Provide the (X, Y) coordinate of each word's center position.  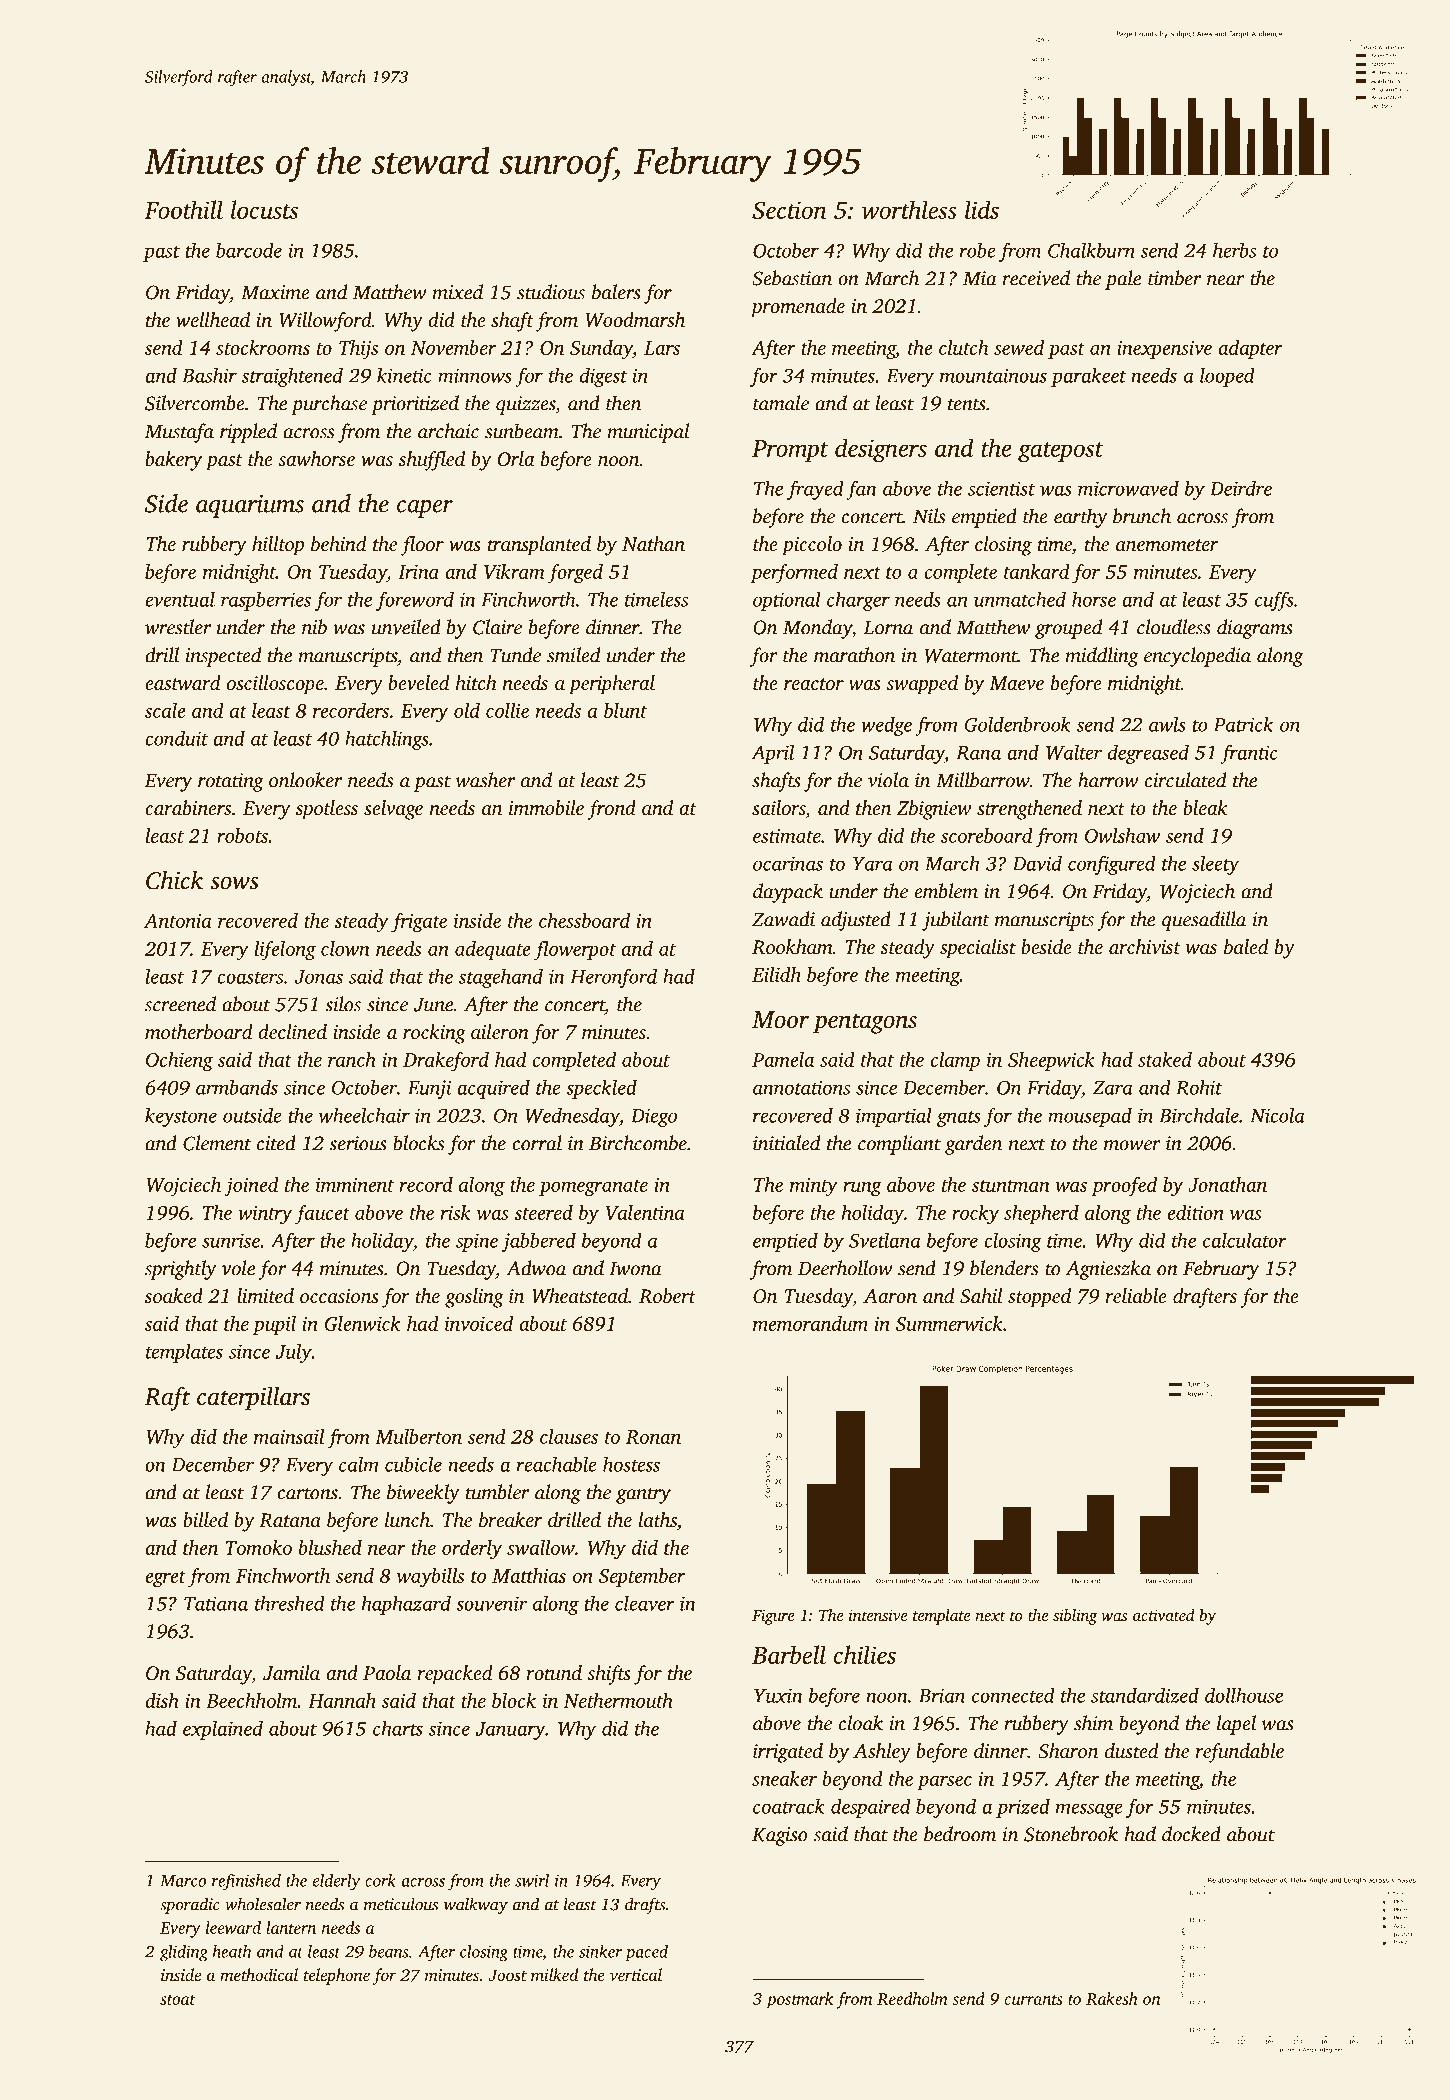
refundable (1239, 1753)
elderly (337, 1882)
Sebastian (792, 278)
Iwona (635, 1268)
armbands (237, 1087)
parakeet (1088, 377)
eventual (180, 599)
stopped (1039, 1298)
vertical (636, 1974)
